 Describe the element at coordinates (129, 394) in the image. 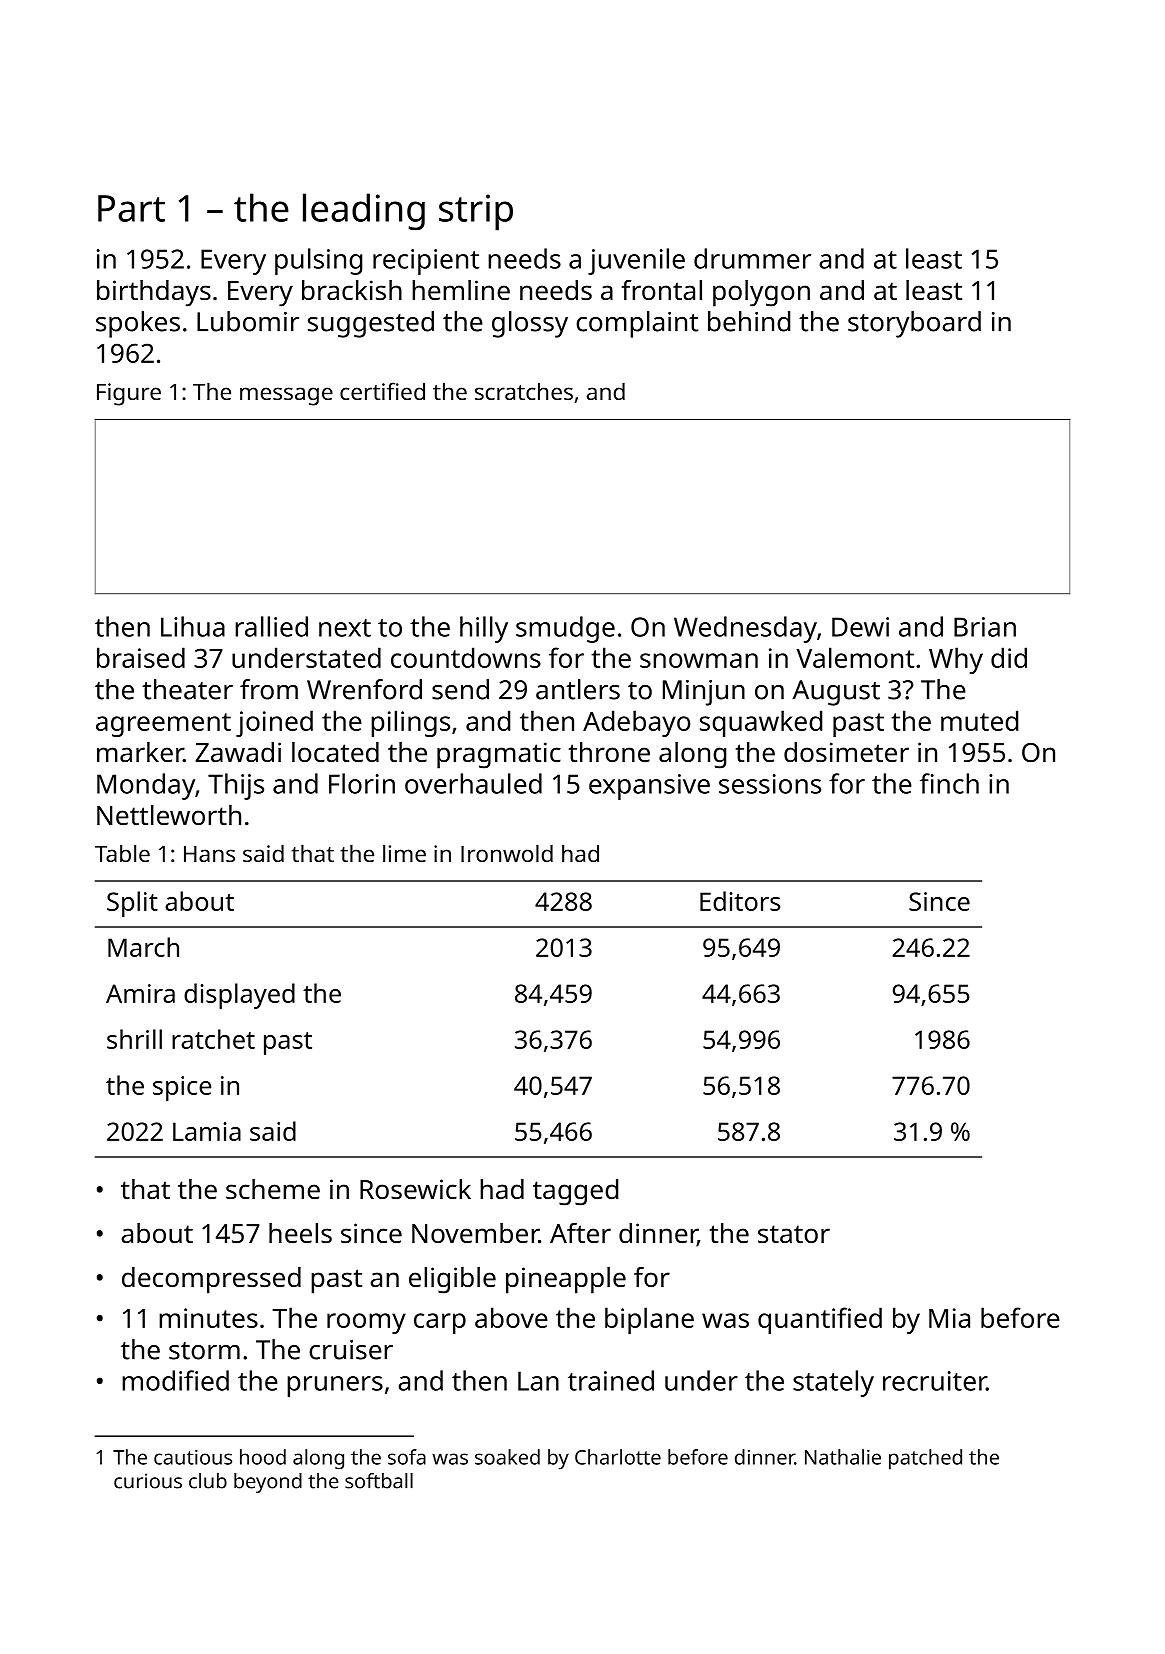

I see `Figure` at that location.
